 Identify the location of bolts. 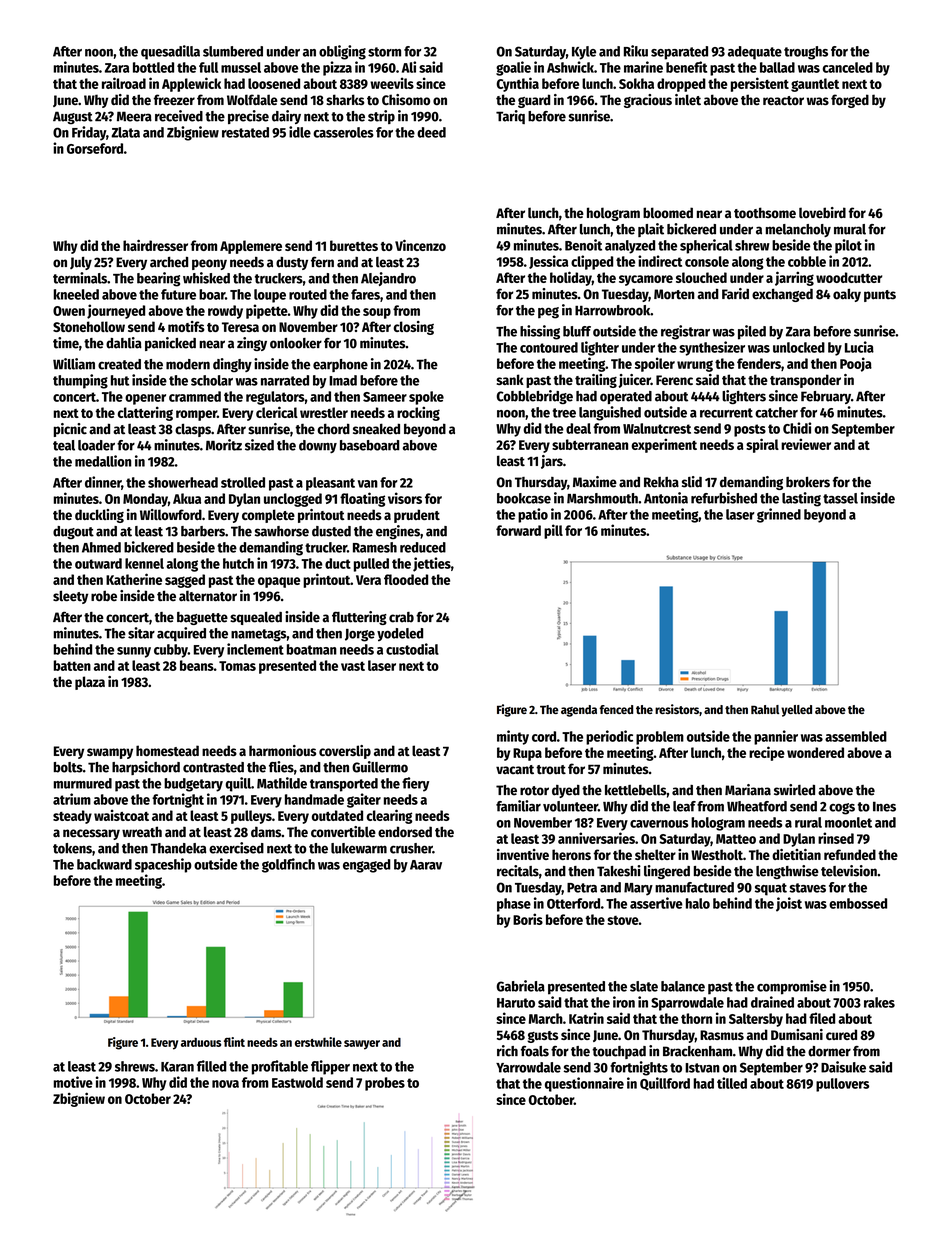
(68, 767).
